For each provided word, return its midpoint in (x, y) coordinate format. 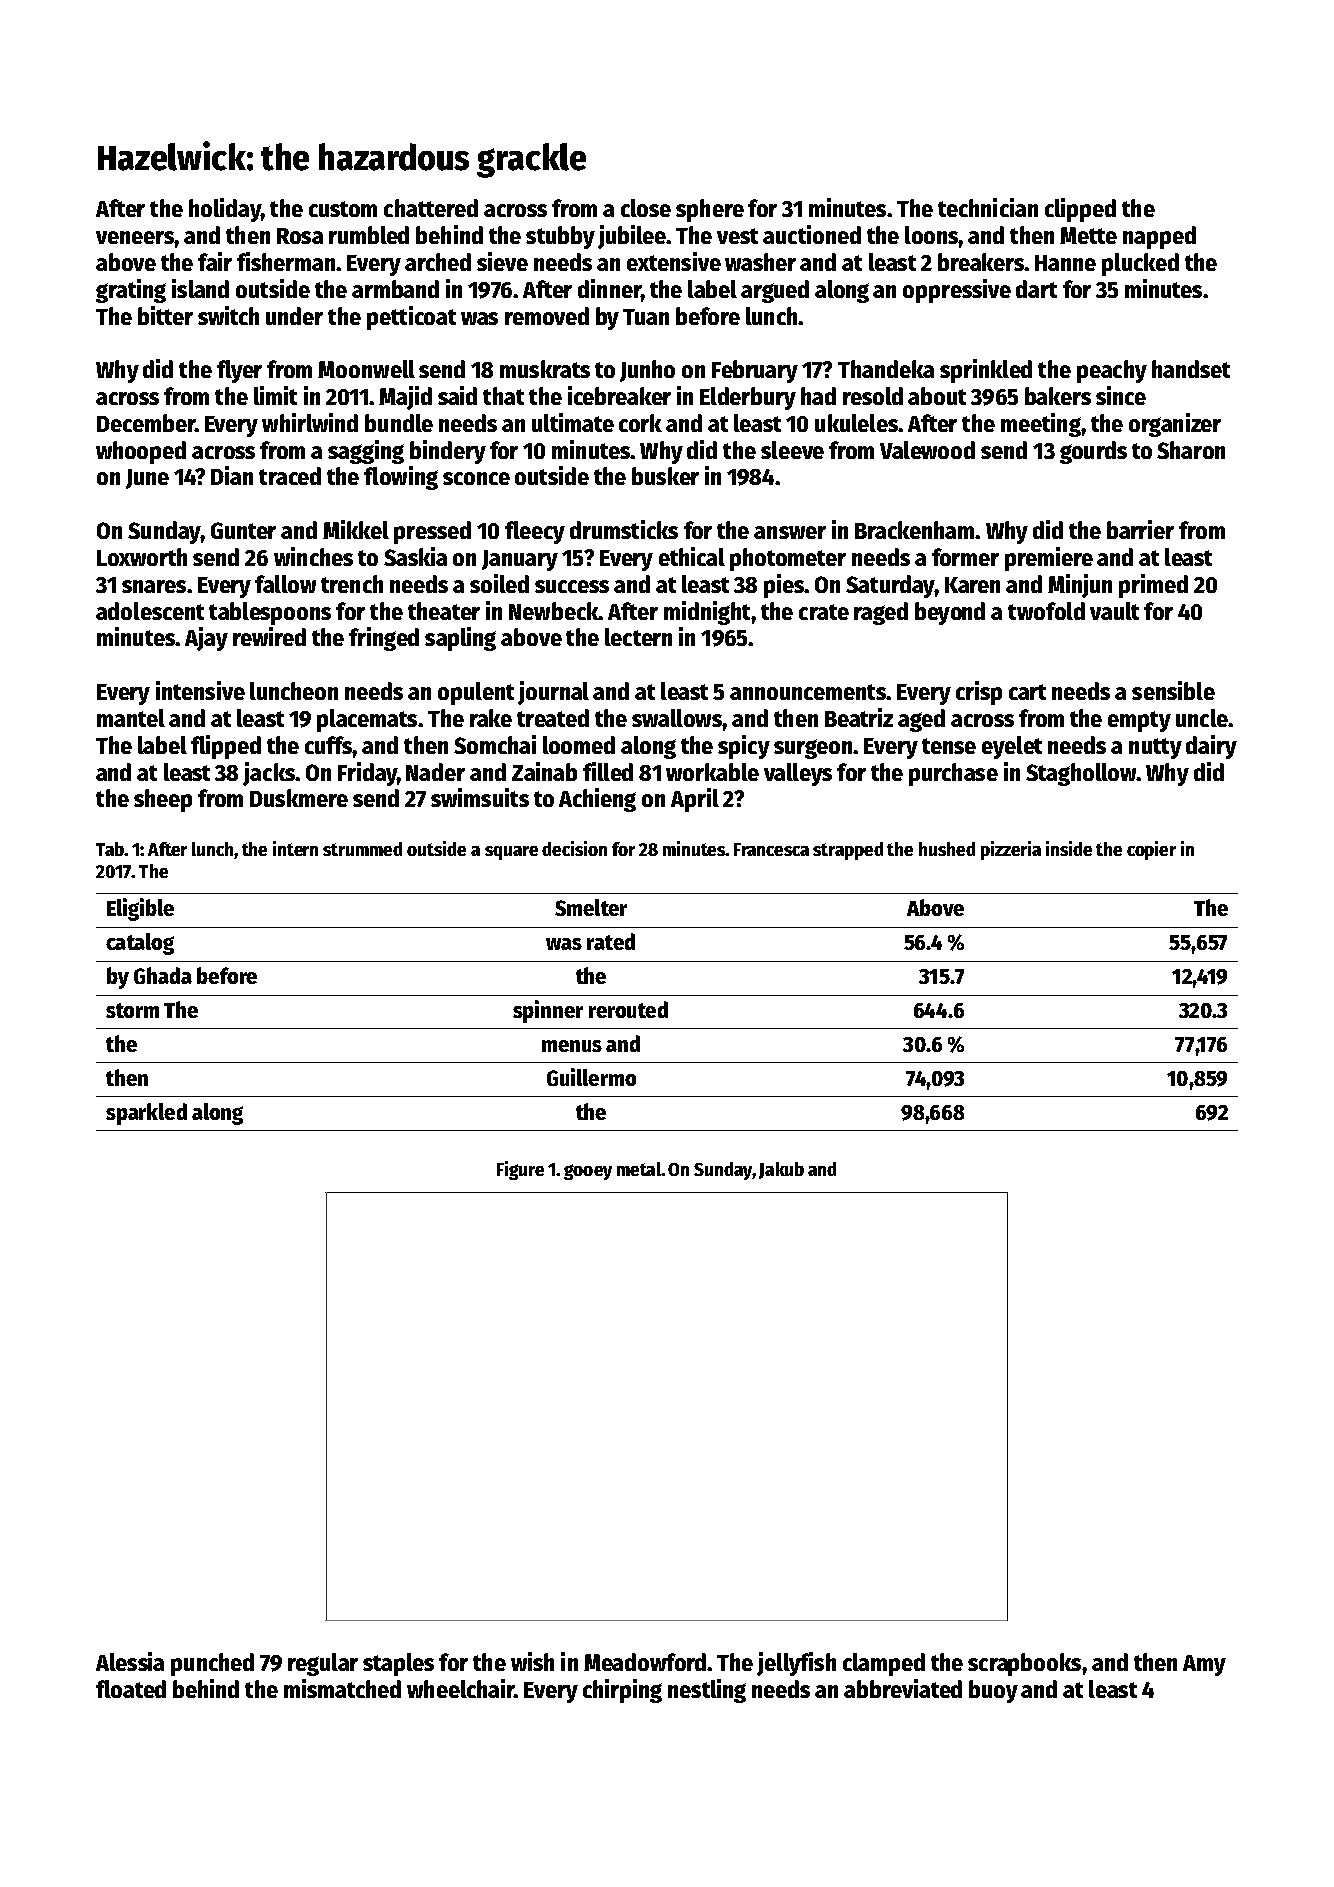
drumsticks (624, 529)
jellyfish (796, 1664)
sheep (163, 800)
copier (1151, 850)
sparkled (146, 1114)
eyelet (1012, 747)
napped (1159, 237)
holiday (225, 210)
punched (212, 1664)
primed (1153, 586)
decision (574, 848)
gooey (588, 1172)
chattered (431, 208)
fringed (384, 639)
